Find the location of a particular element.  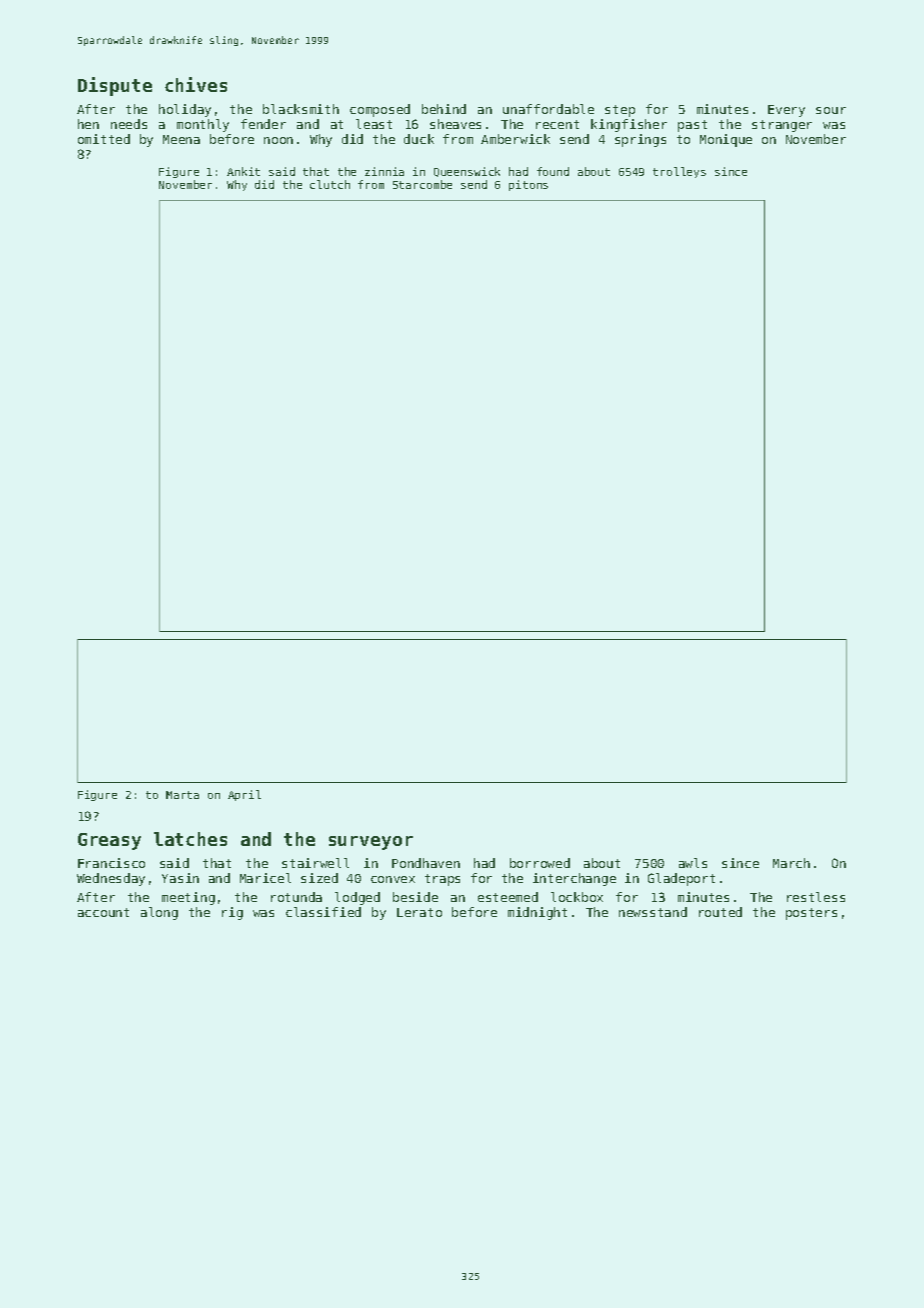

borrowed is located at coordinates (540, 863).
